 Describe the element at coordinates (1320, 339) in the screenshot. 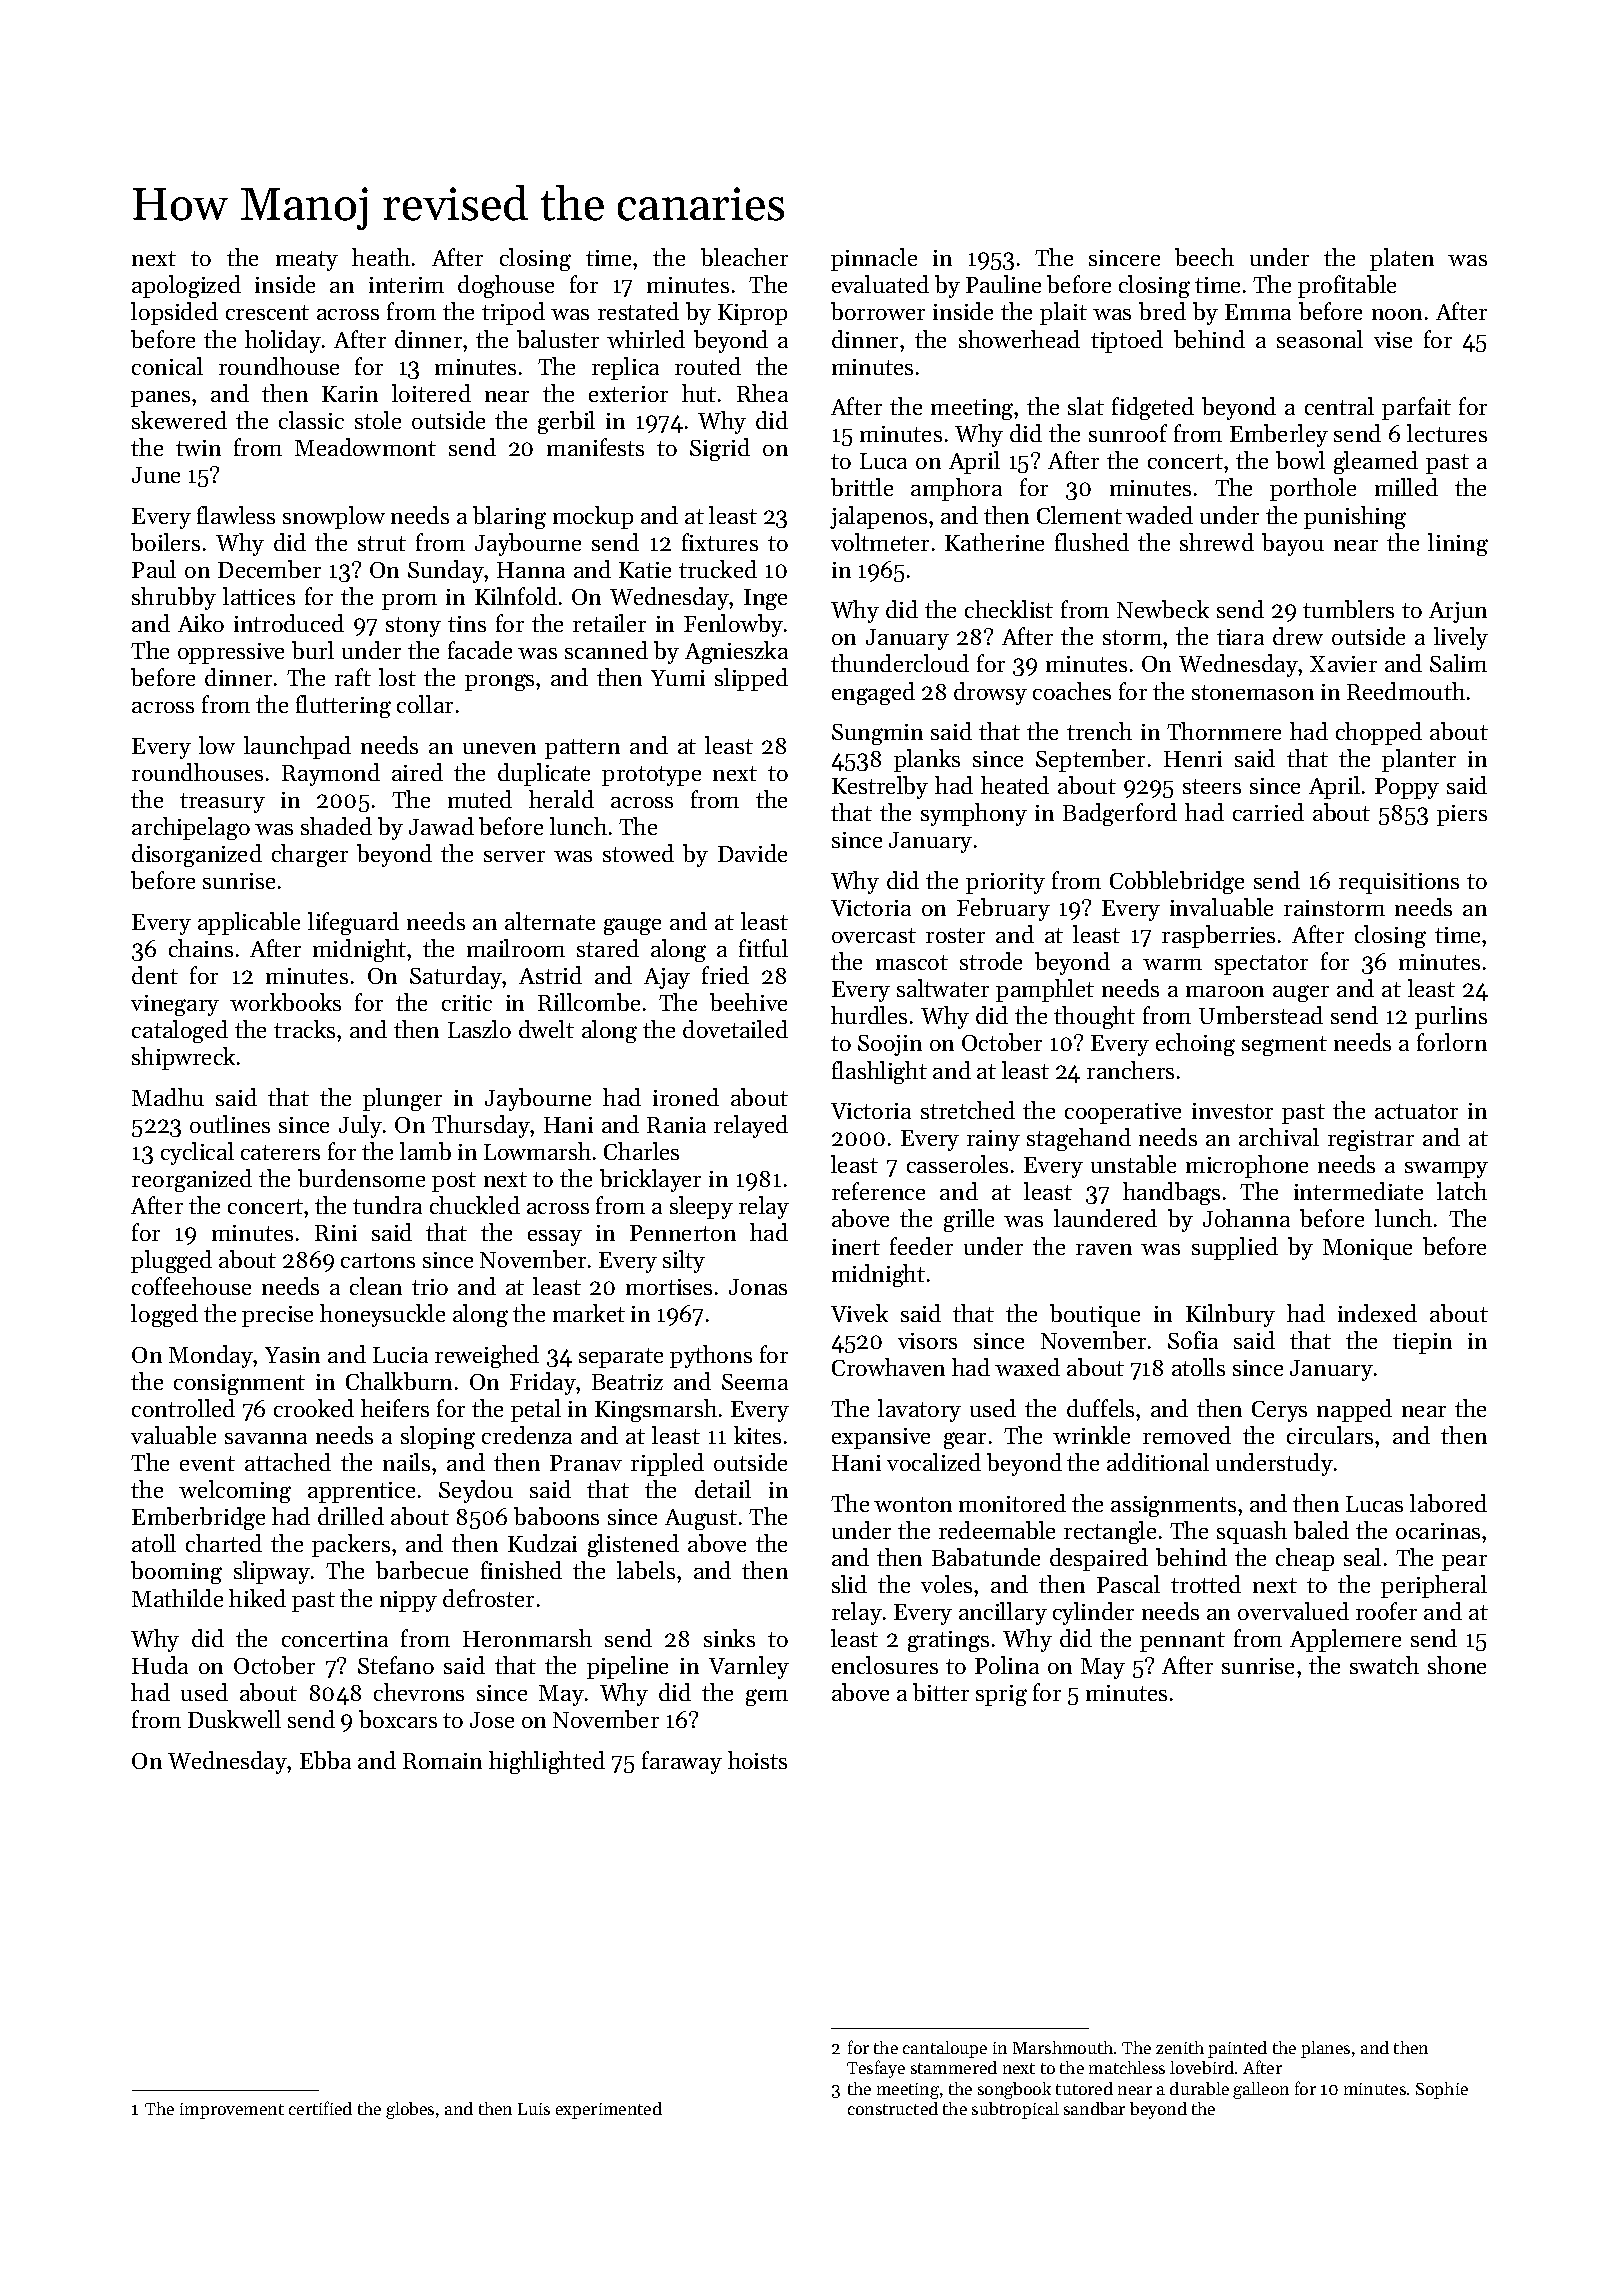

I see `seasonal` at that location.
